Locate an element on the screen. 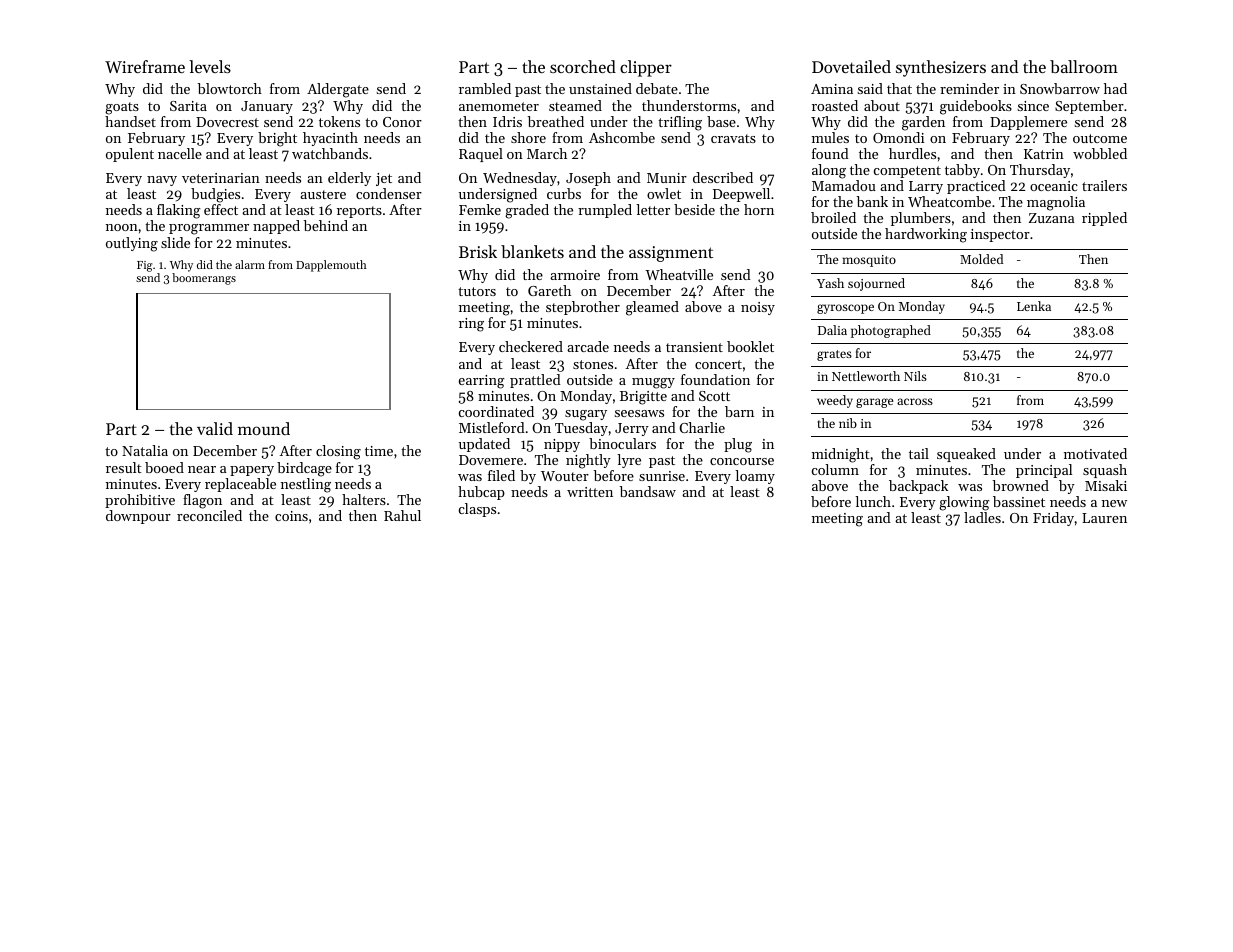 This screenshot has width=1233, height=952. ballroom is located at coordinates (1084, 66).
